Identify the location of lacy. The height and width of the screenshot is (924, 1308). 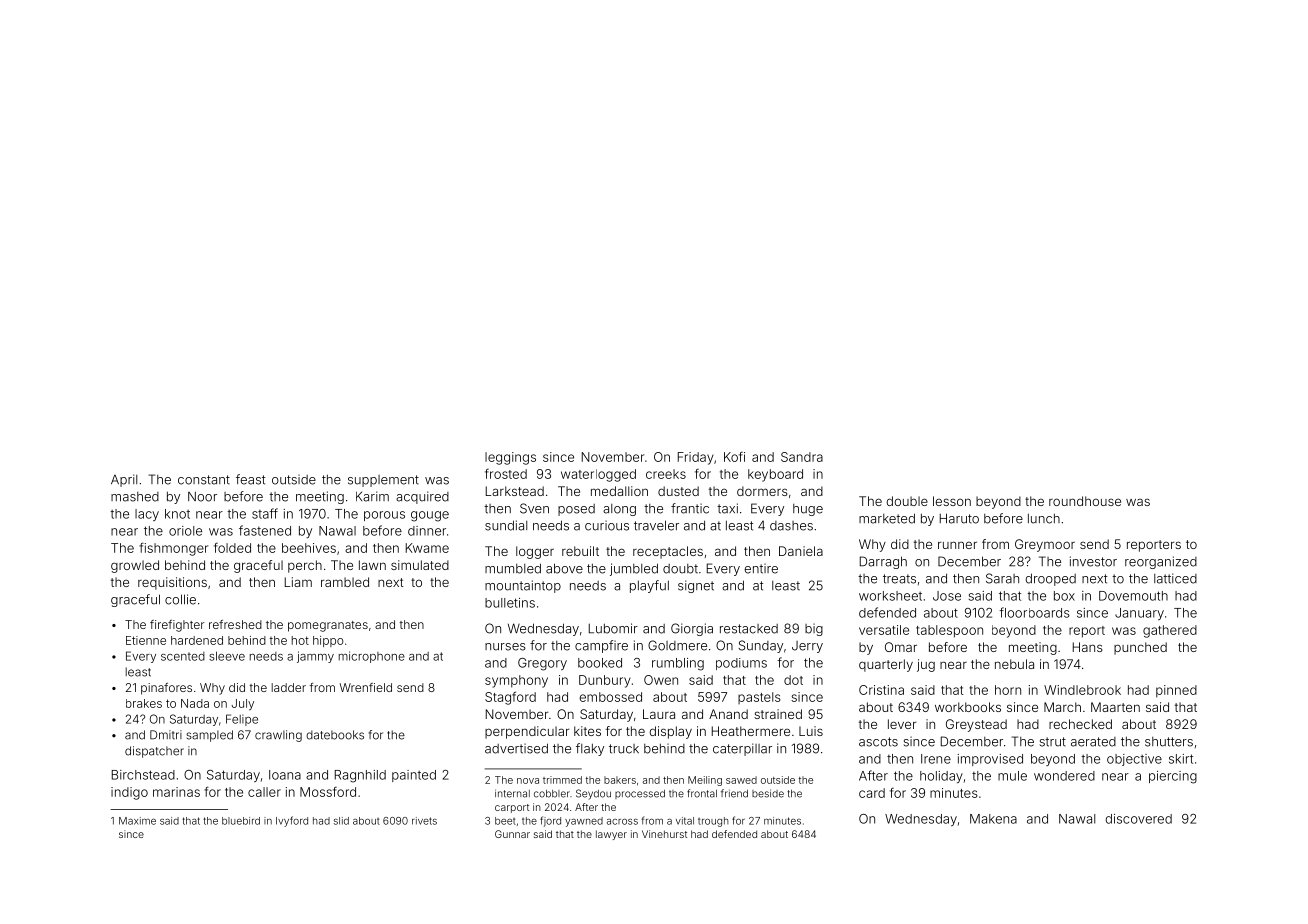
(147, 515).
